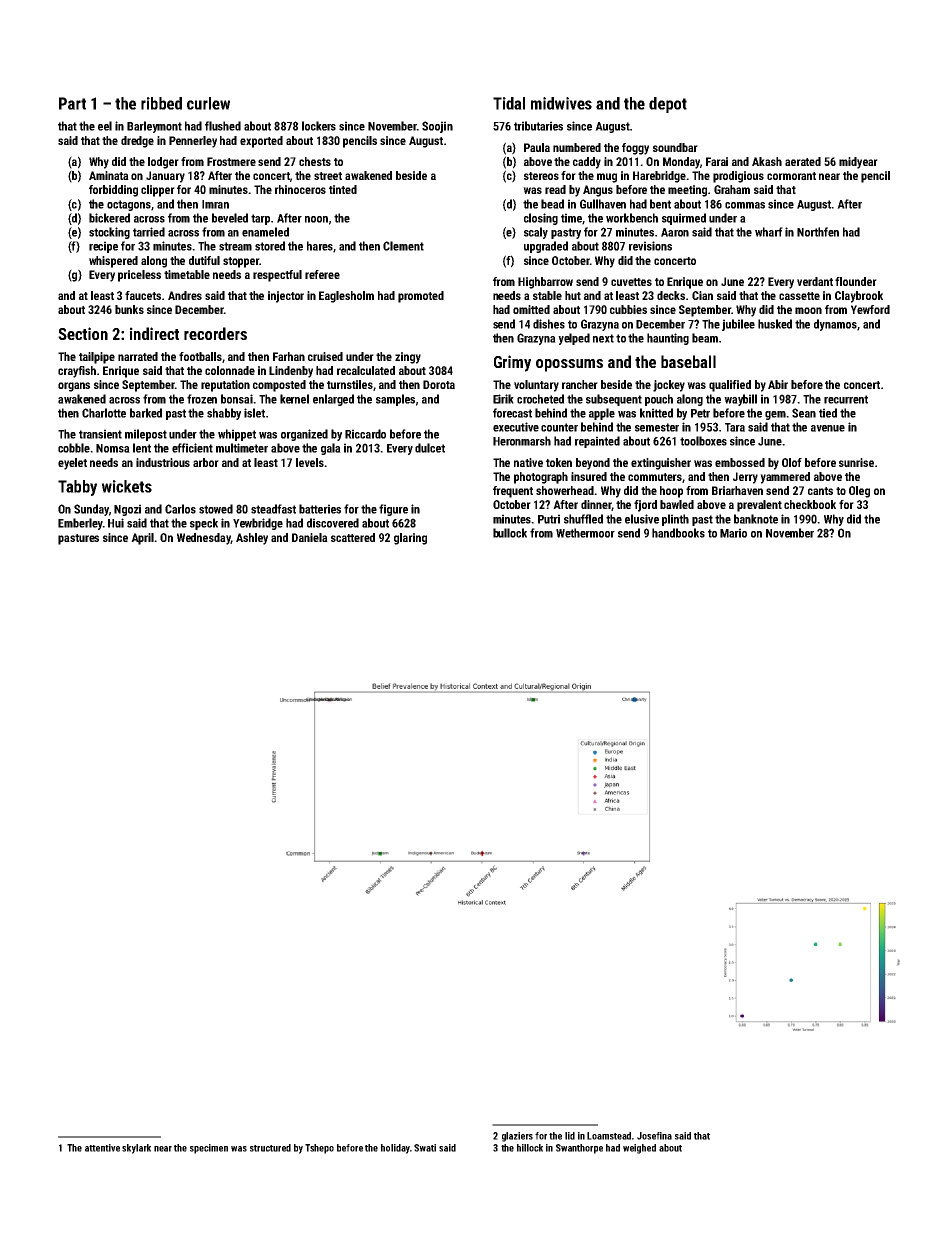  What do you see at coordinates (609, 1136) in the screenshot?
I see `Loamstead` at bounding box center [609, 1136].
